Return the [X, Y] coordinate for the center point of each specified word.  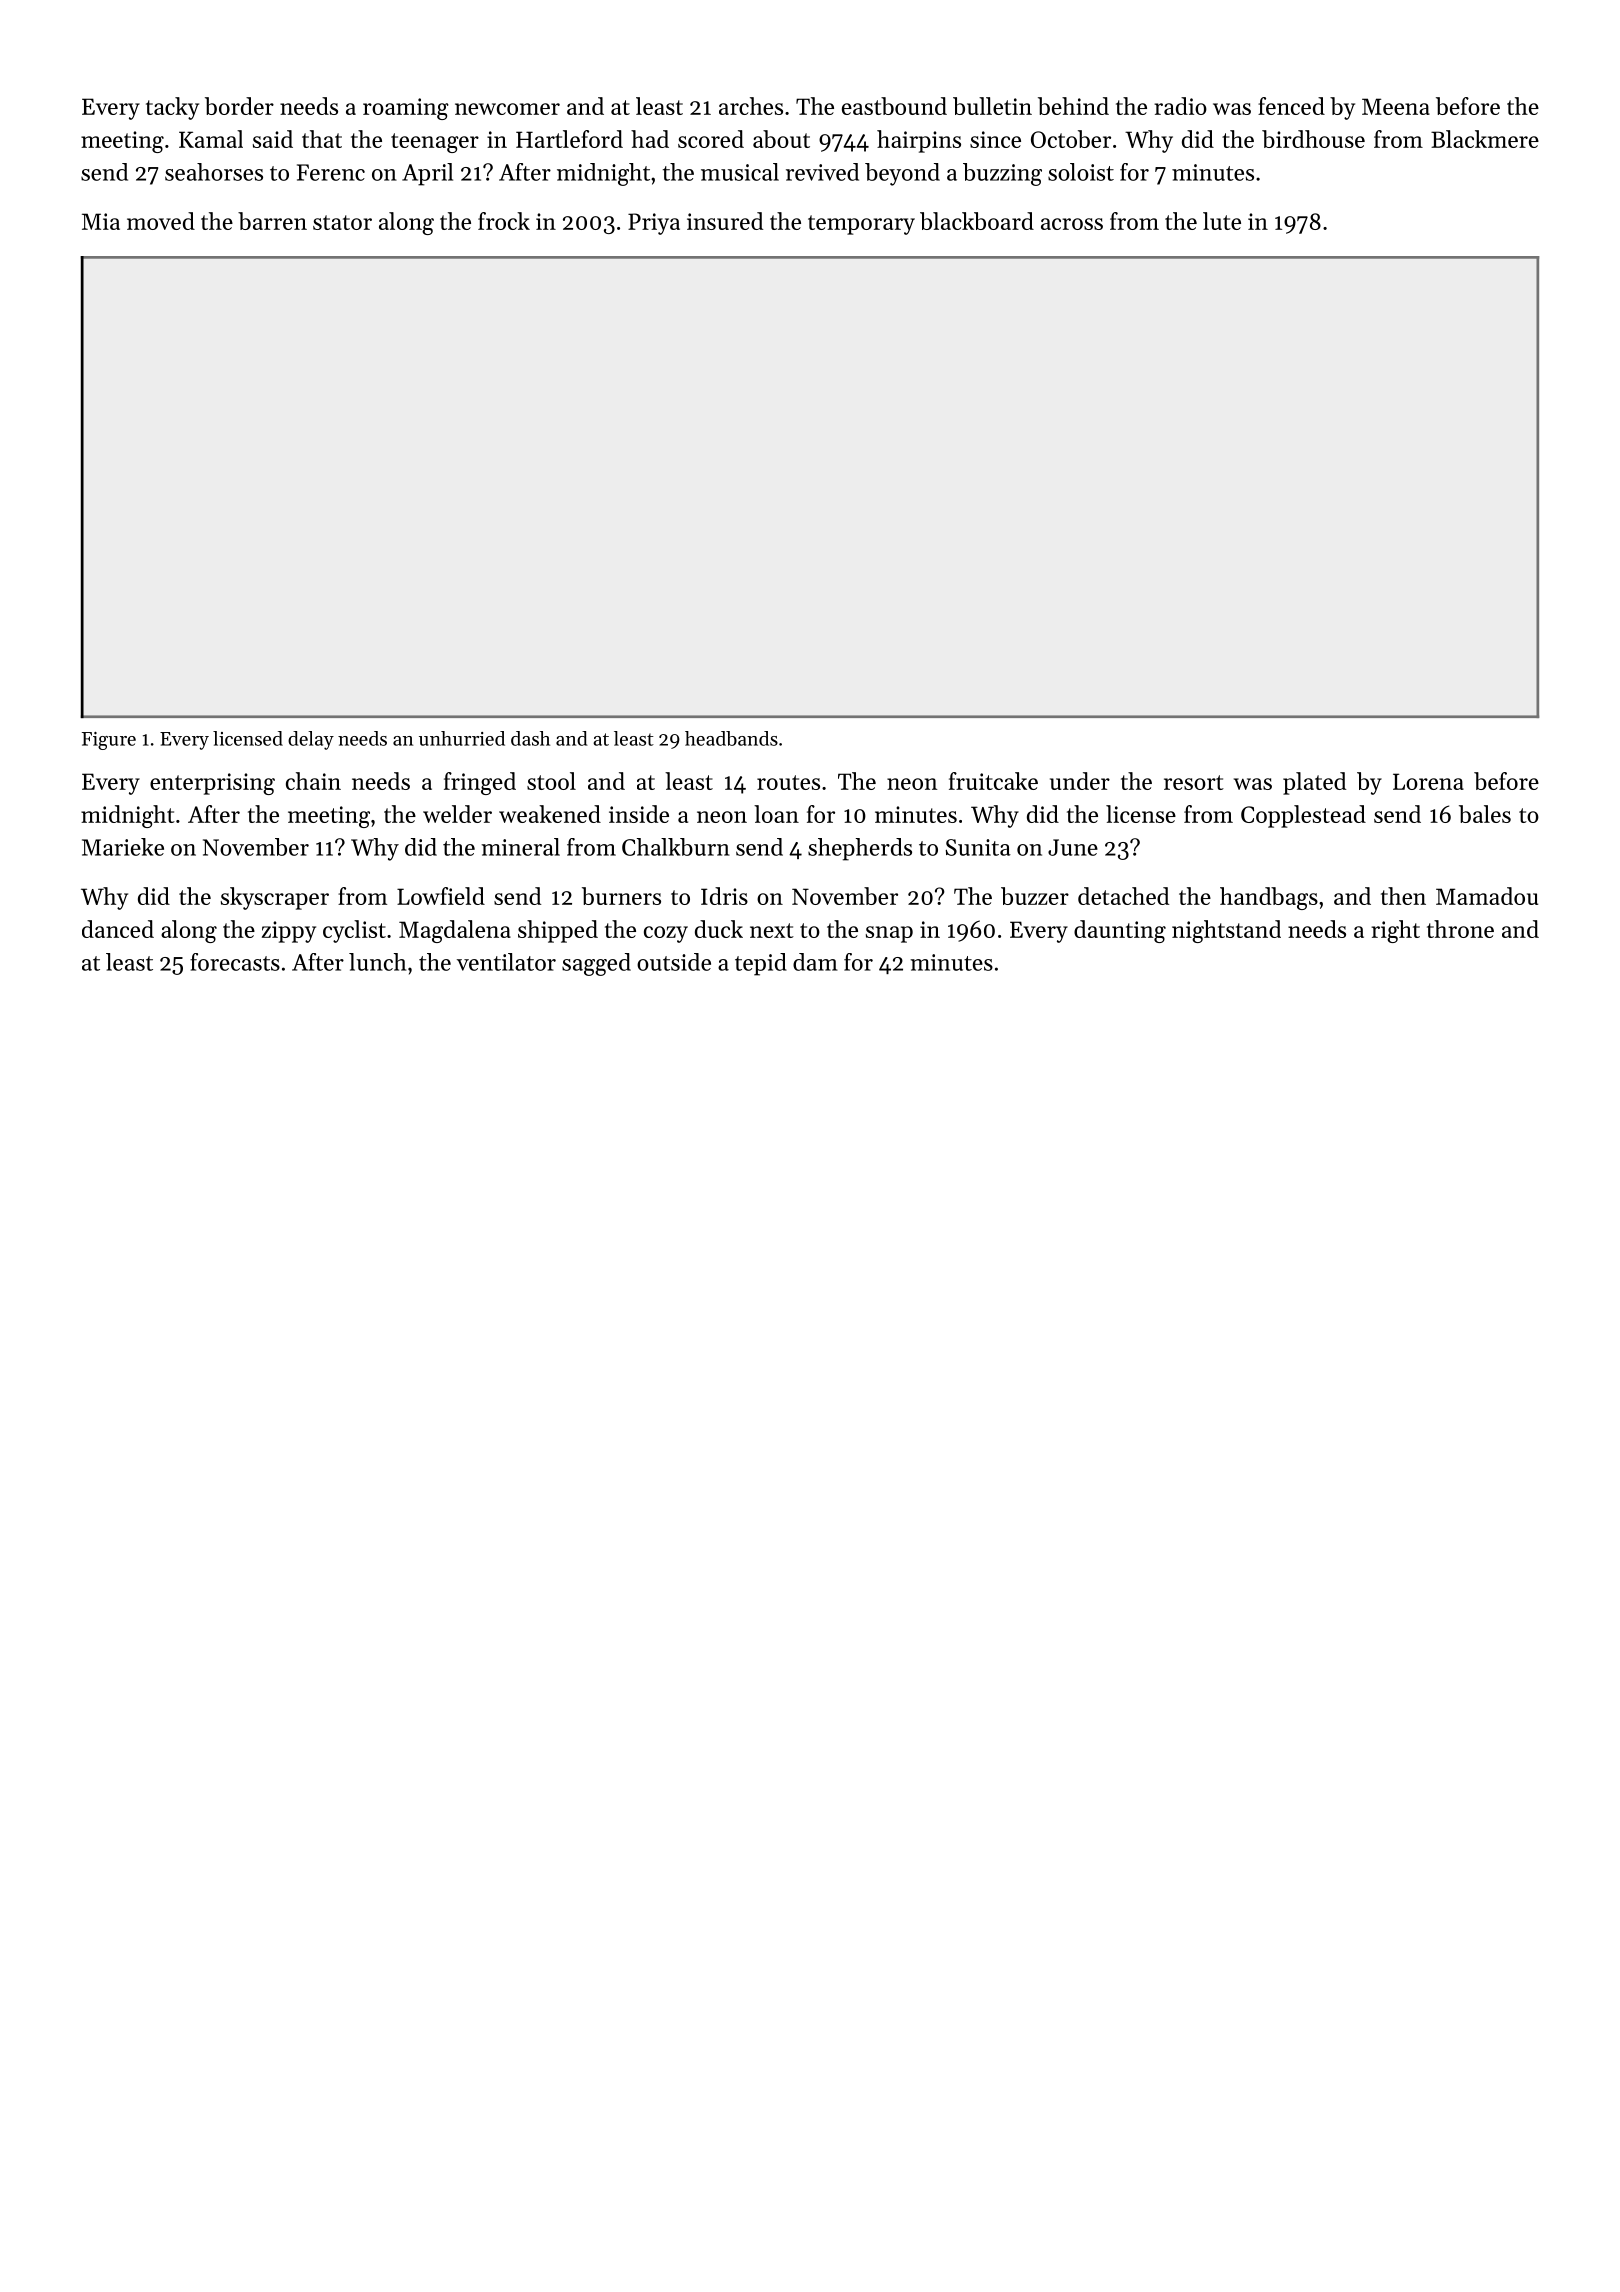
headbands [731, 738]
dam [815, 962]
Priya [654, 224]
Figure [109, 741]
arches [751, 106]
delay [311, 740]
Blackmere [1485, 139]
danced [118, 929]
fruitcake [993, 781]
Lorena [1428, 781]
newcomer [507, 109]
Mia [101, 221]
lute [1222, 221]
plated [1314, 783]
